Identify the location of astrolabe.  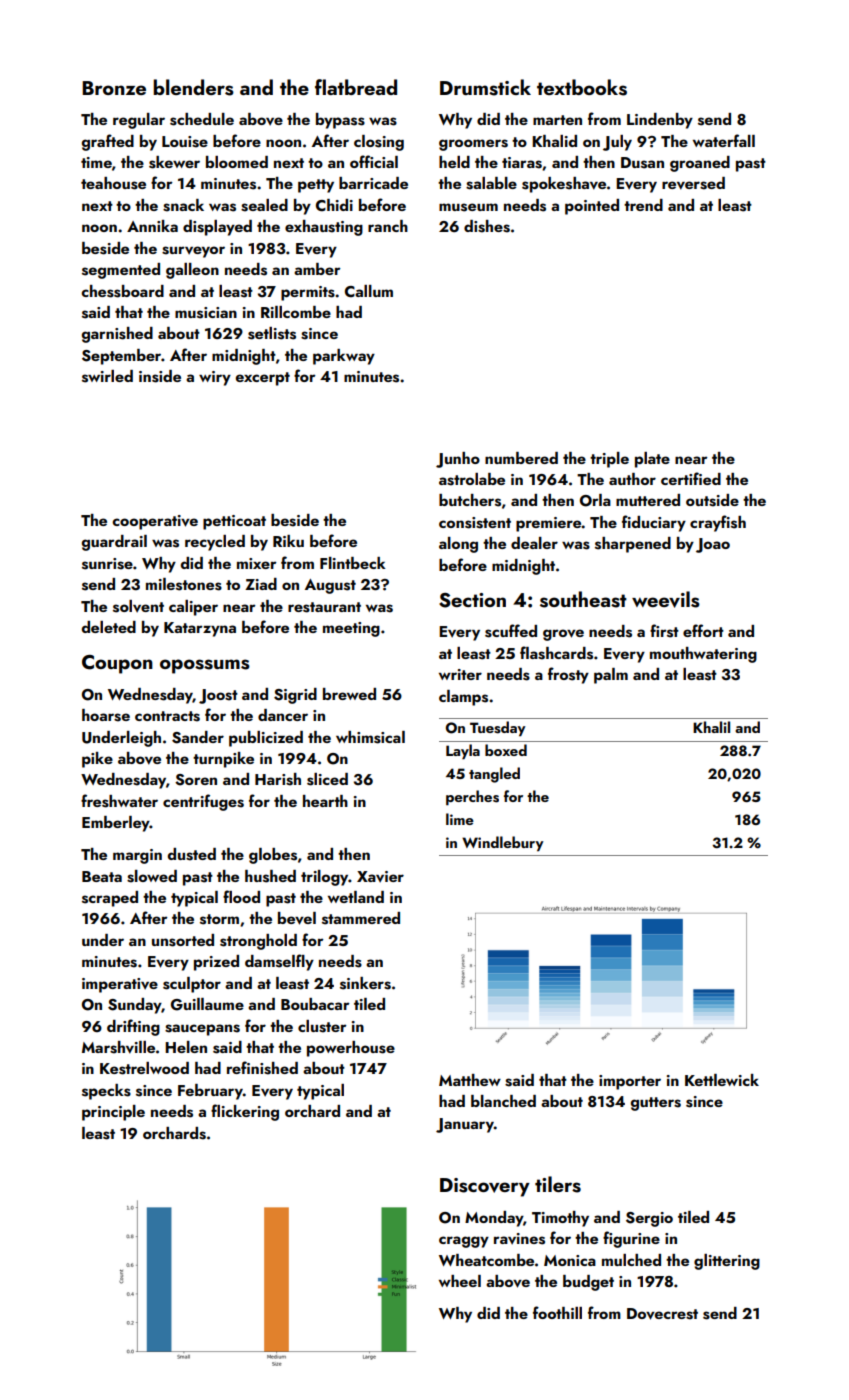
(472, 479).
